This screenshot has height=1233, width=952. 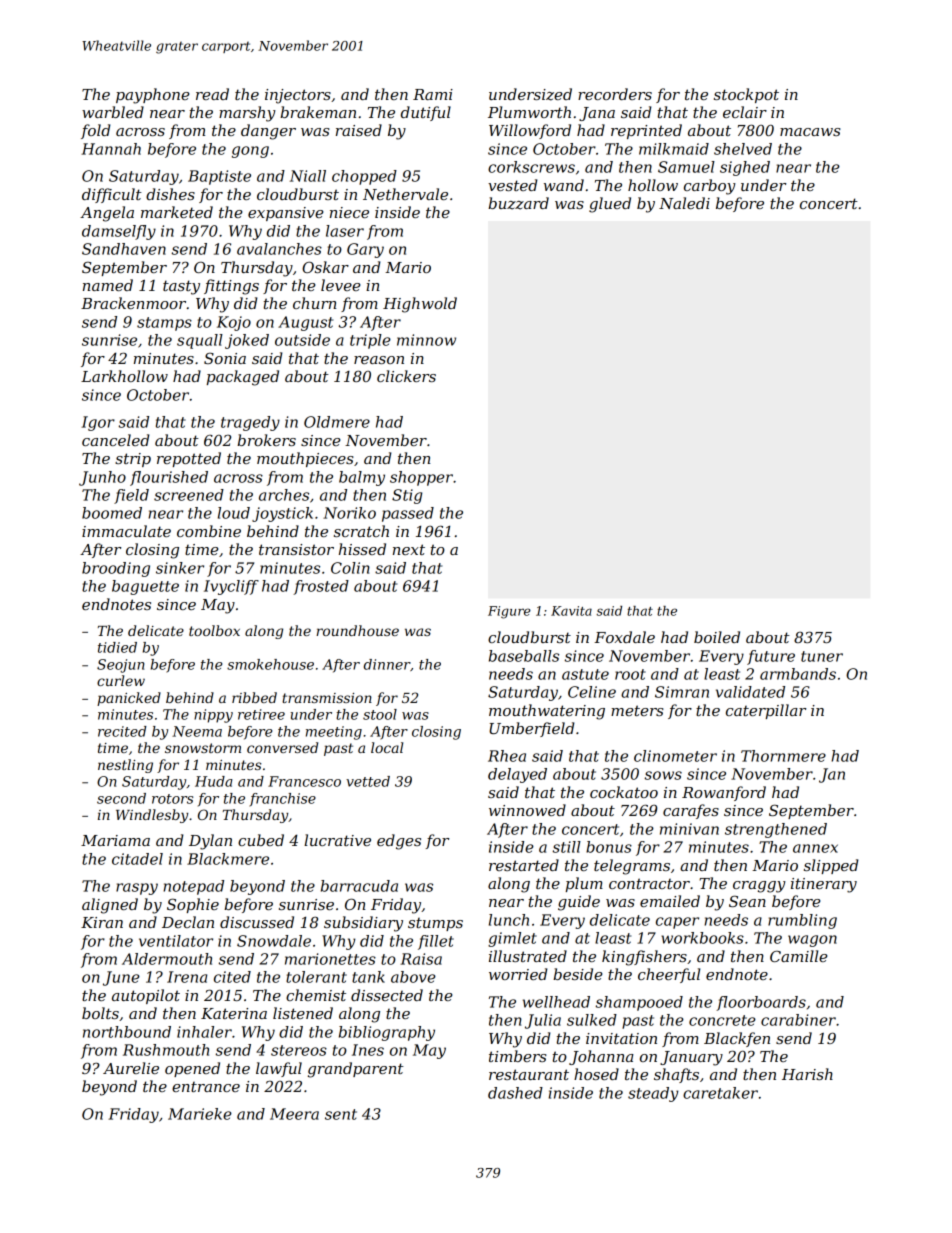 I want to click on fillet, so click(x=436, y=942).
